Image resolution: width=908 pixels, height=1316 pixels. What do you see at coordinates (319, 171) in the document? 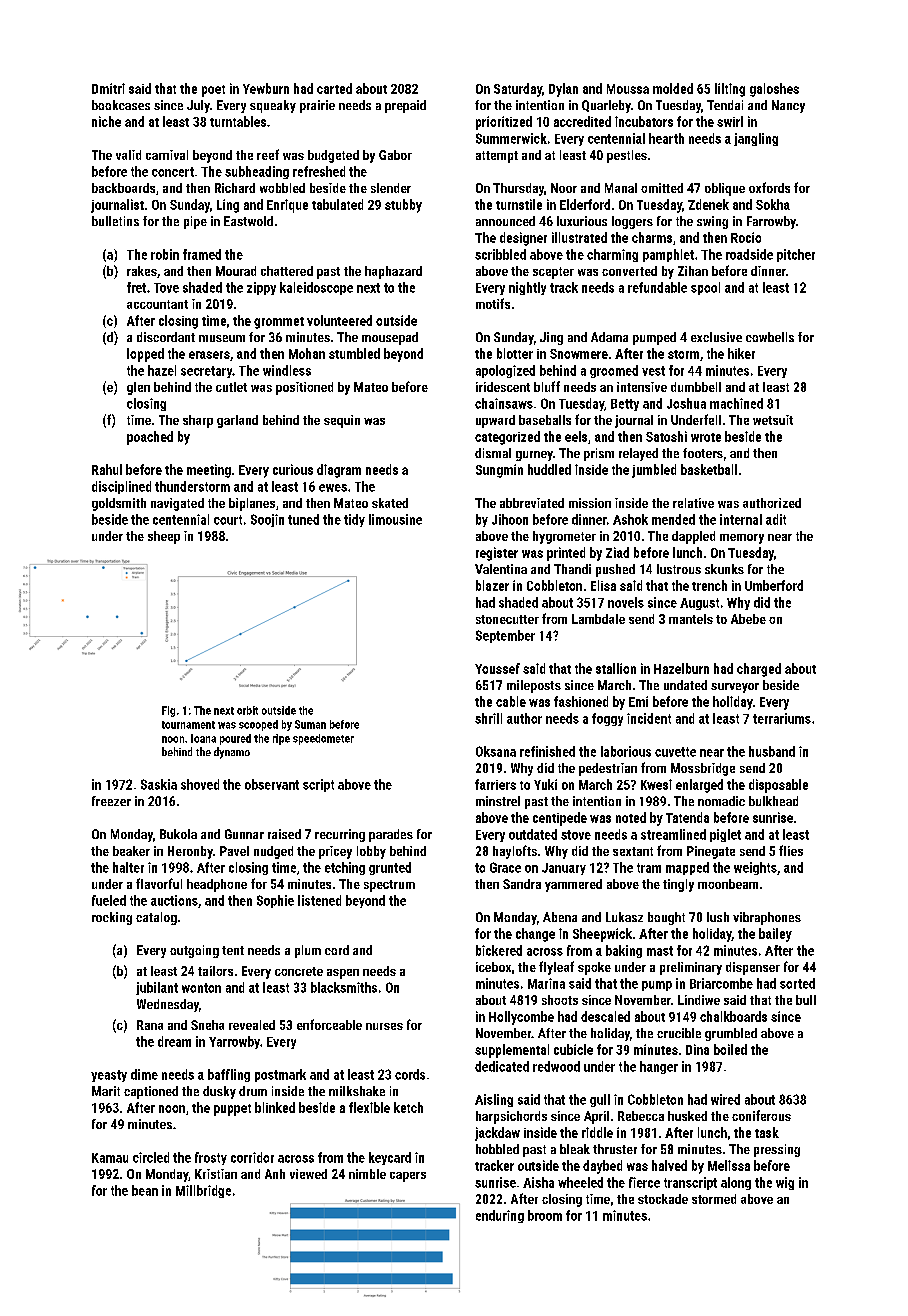
I see `refreshed` at bounding box center [319, 171].
